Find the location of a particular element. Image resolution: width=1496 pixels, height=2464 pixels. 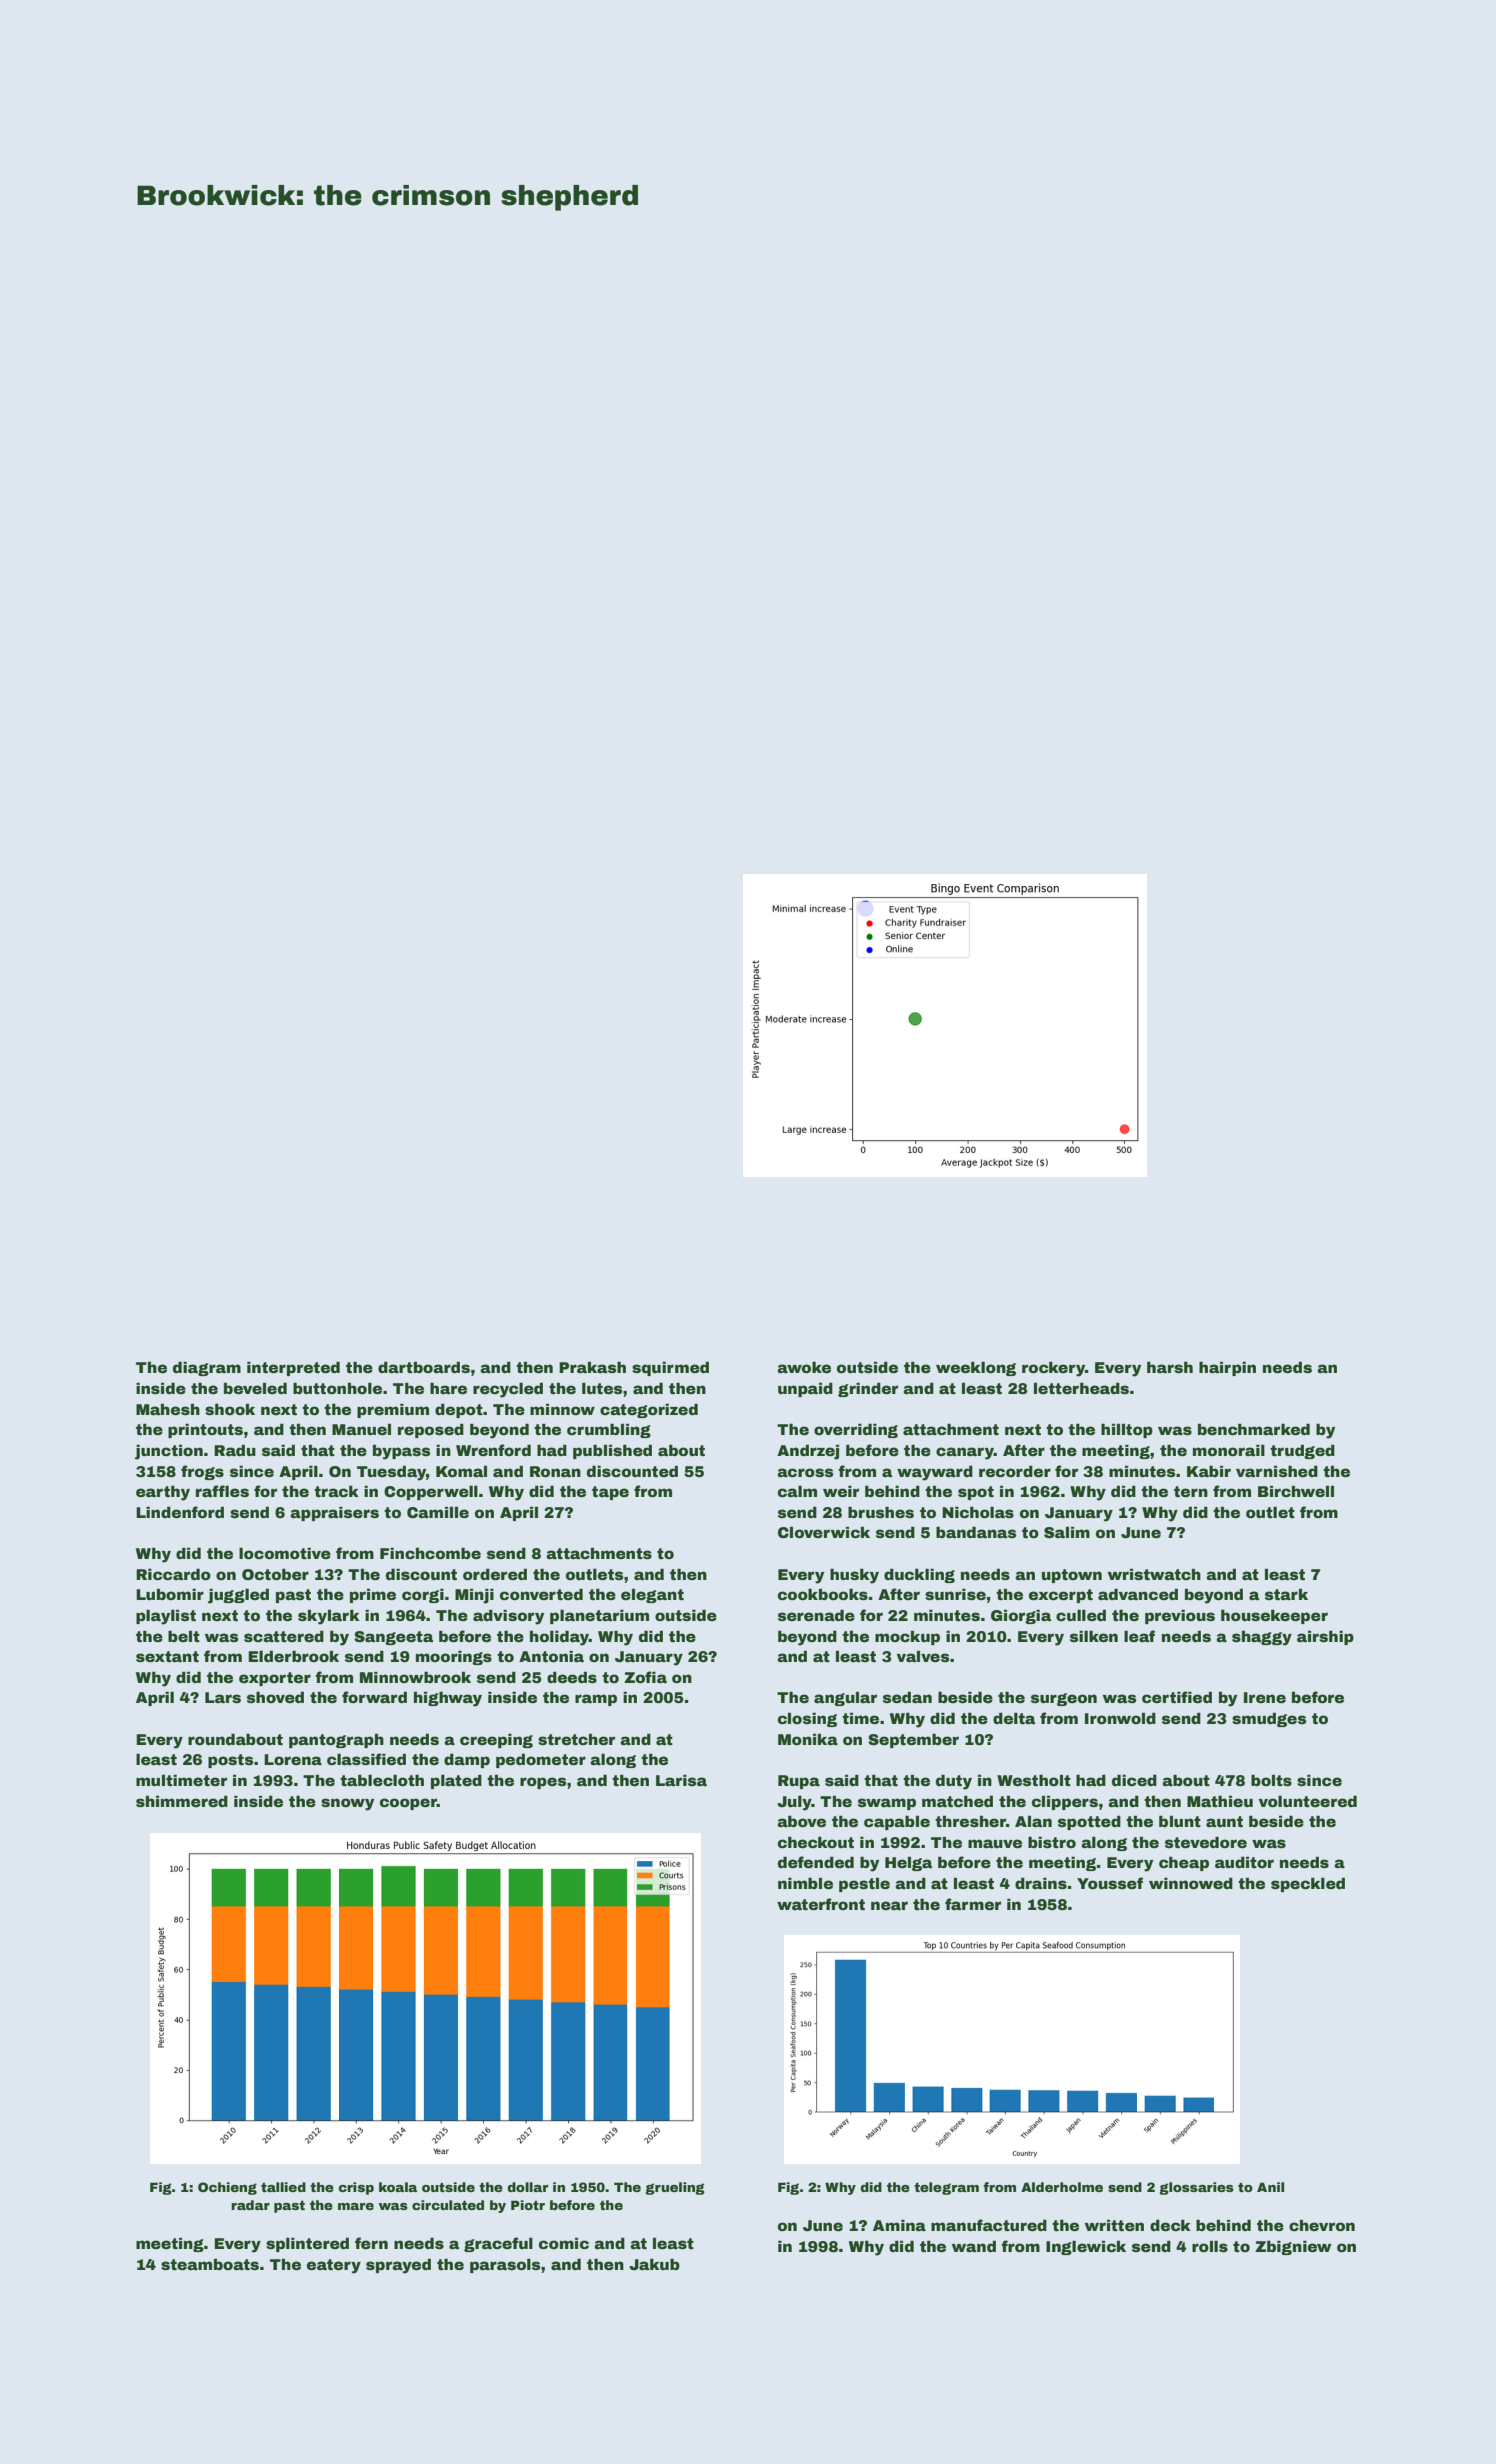

smudges is located at coordinates (1269, 1719).
